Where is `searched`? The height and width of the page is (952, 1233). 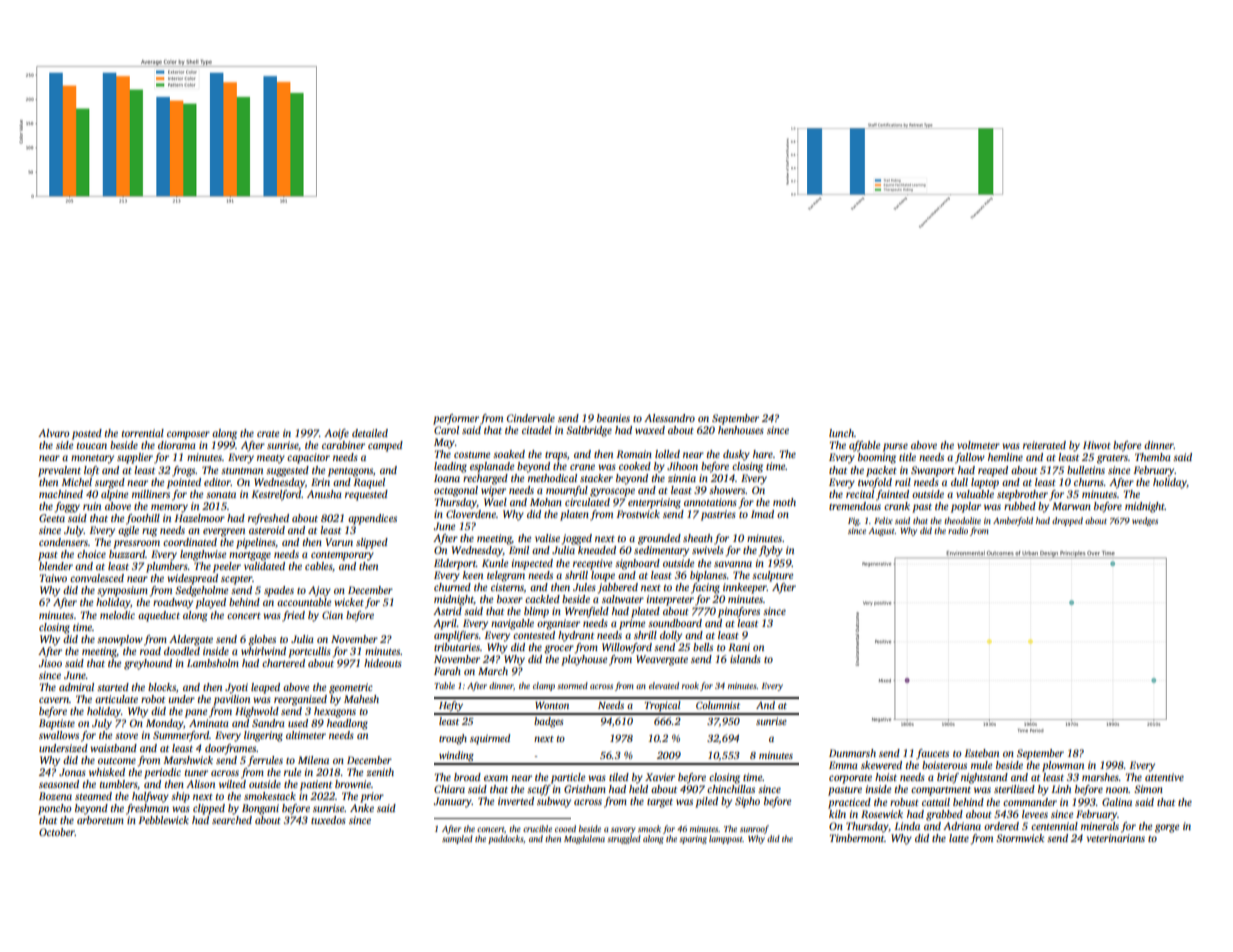 searched is located at coordinates (232, 820).
